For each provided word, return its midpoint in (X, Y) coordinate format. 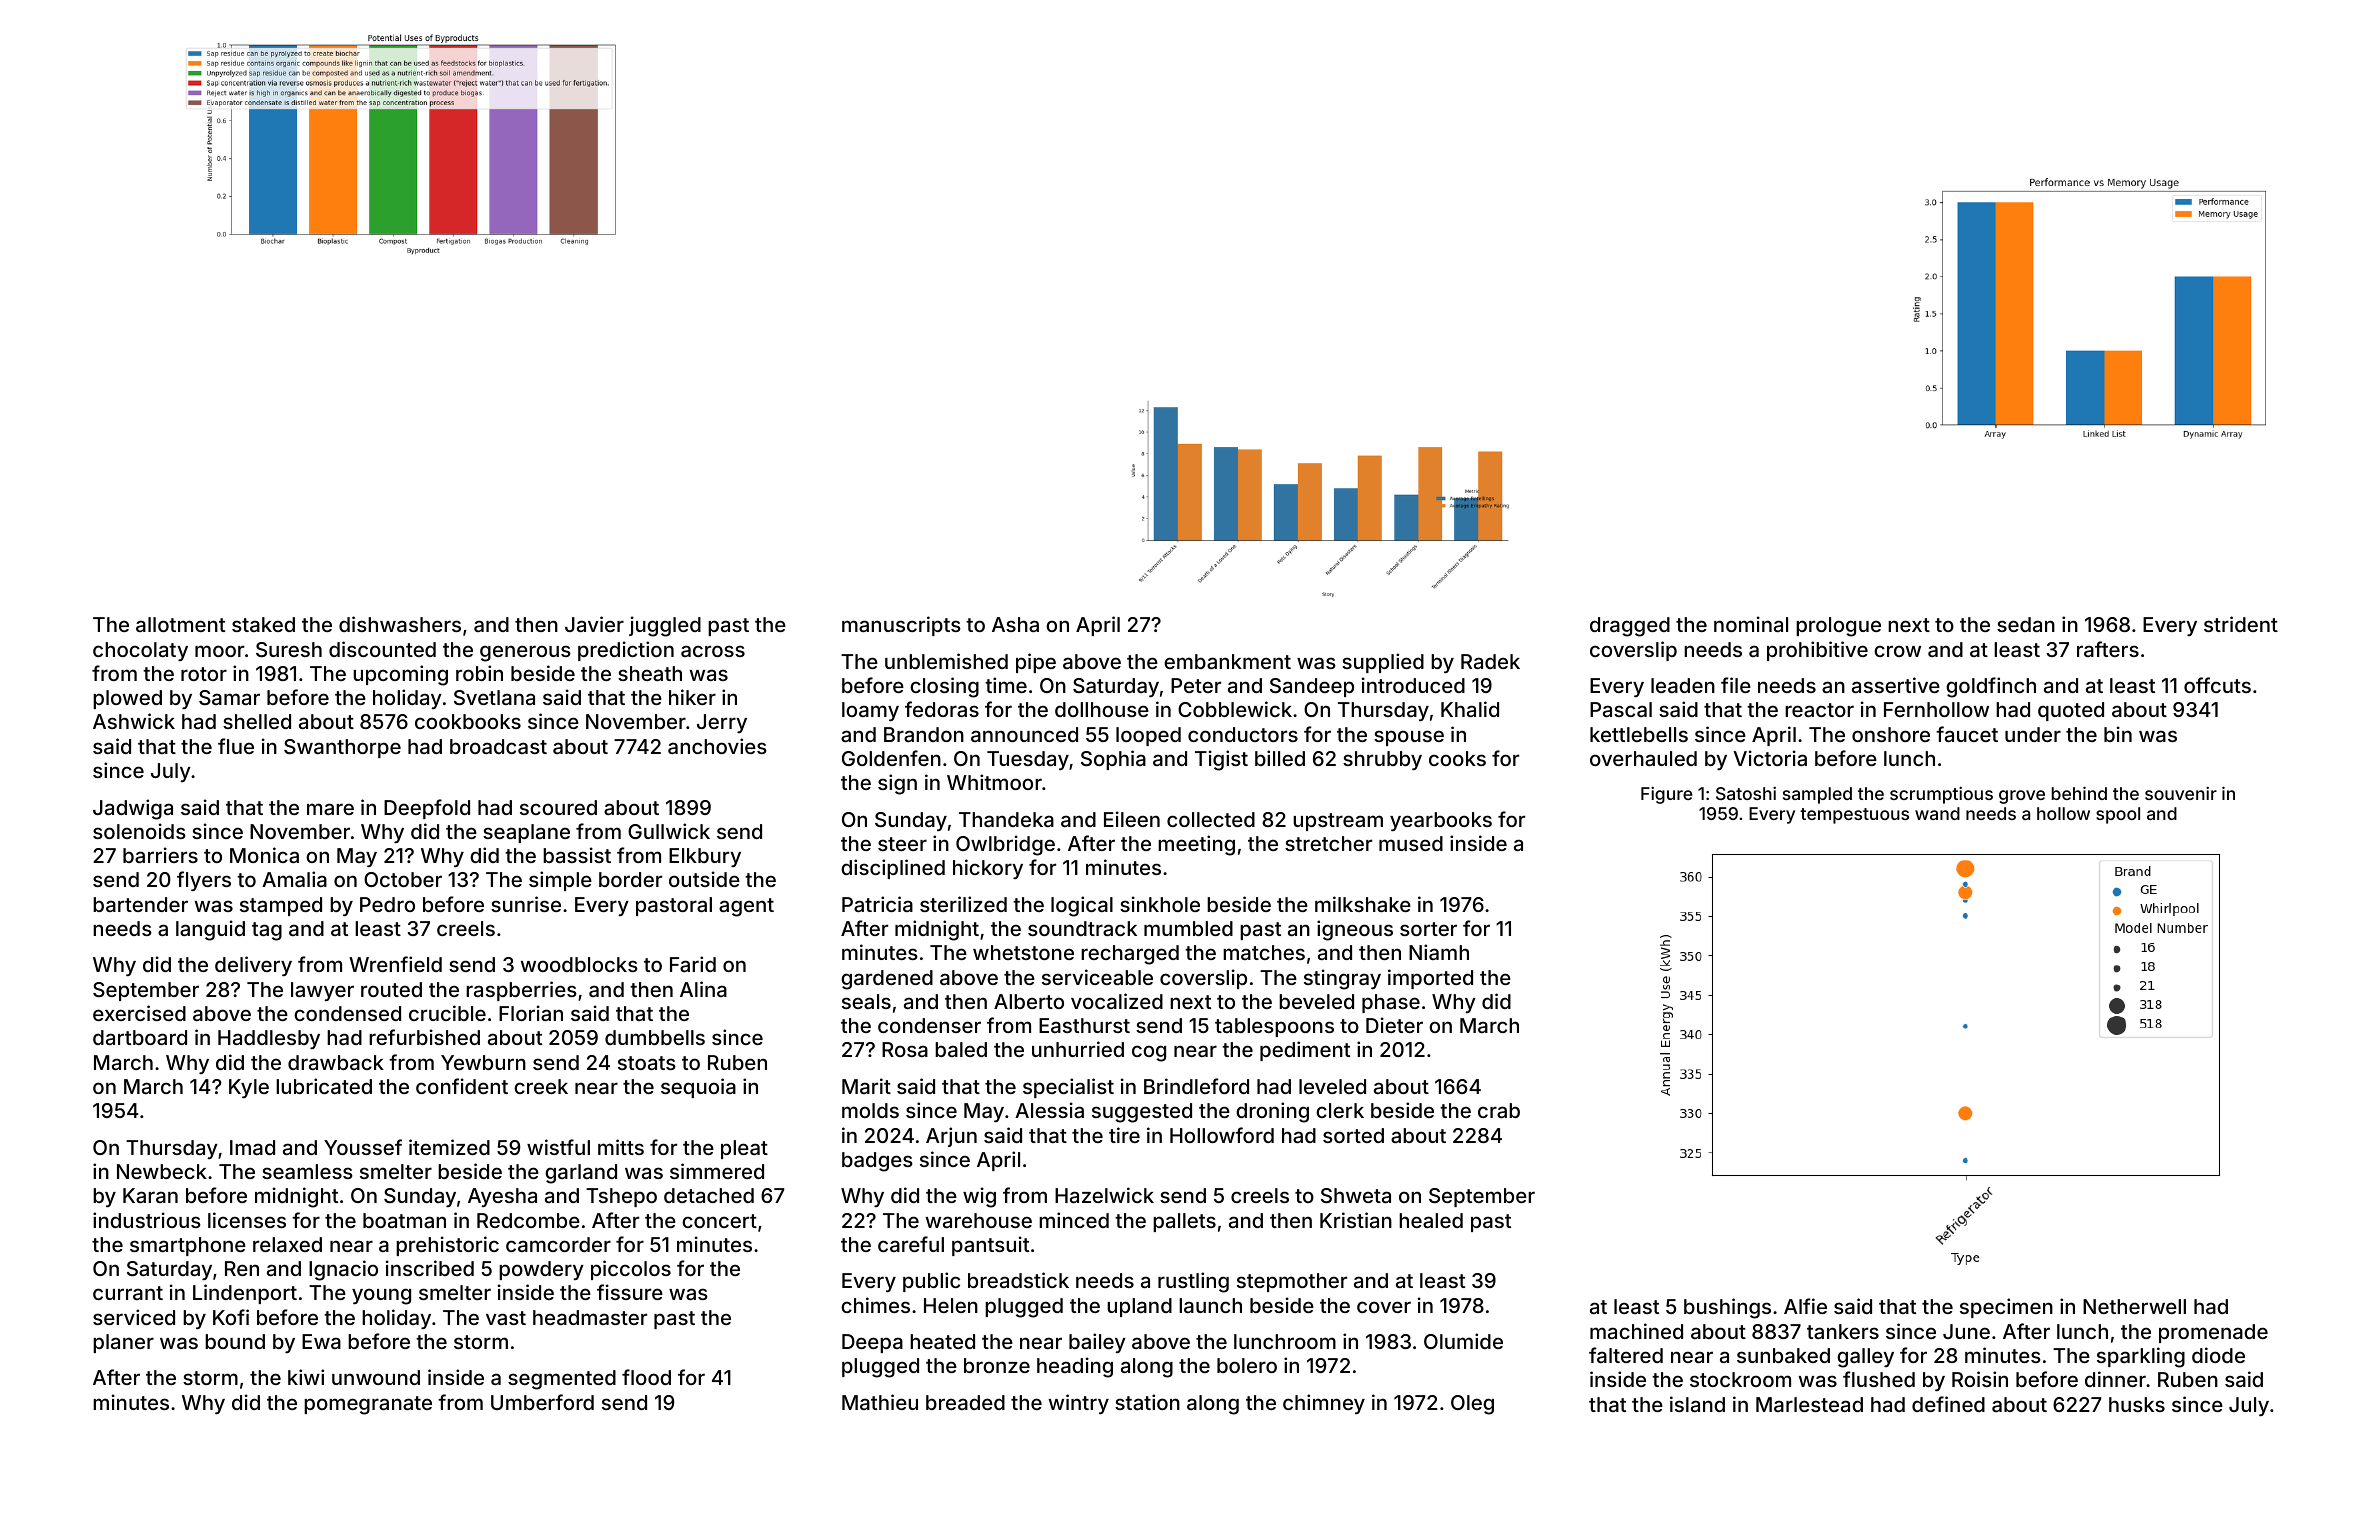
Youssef (363, 1147)
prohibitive (1817, 651)
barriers (160, 855)
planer (123, 1343)
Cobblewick (1235, 709)
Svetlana (494, 697)
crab (1499, 1110)
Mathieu (880, 1402)
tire (1124, 1135)
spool (2118, 815)
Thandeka (1006, 819)
